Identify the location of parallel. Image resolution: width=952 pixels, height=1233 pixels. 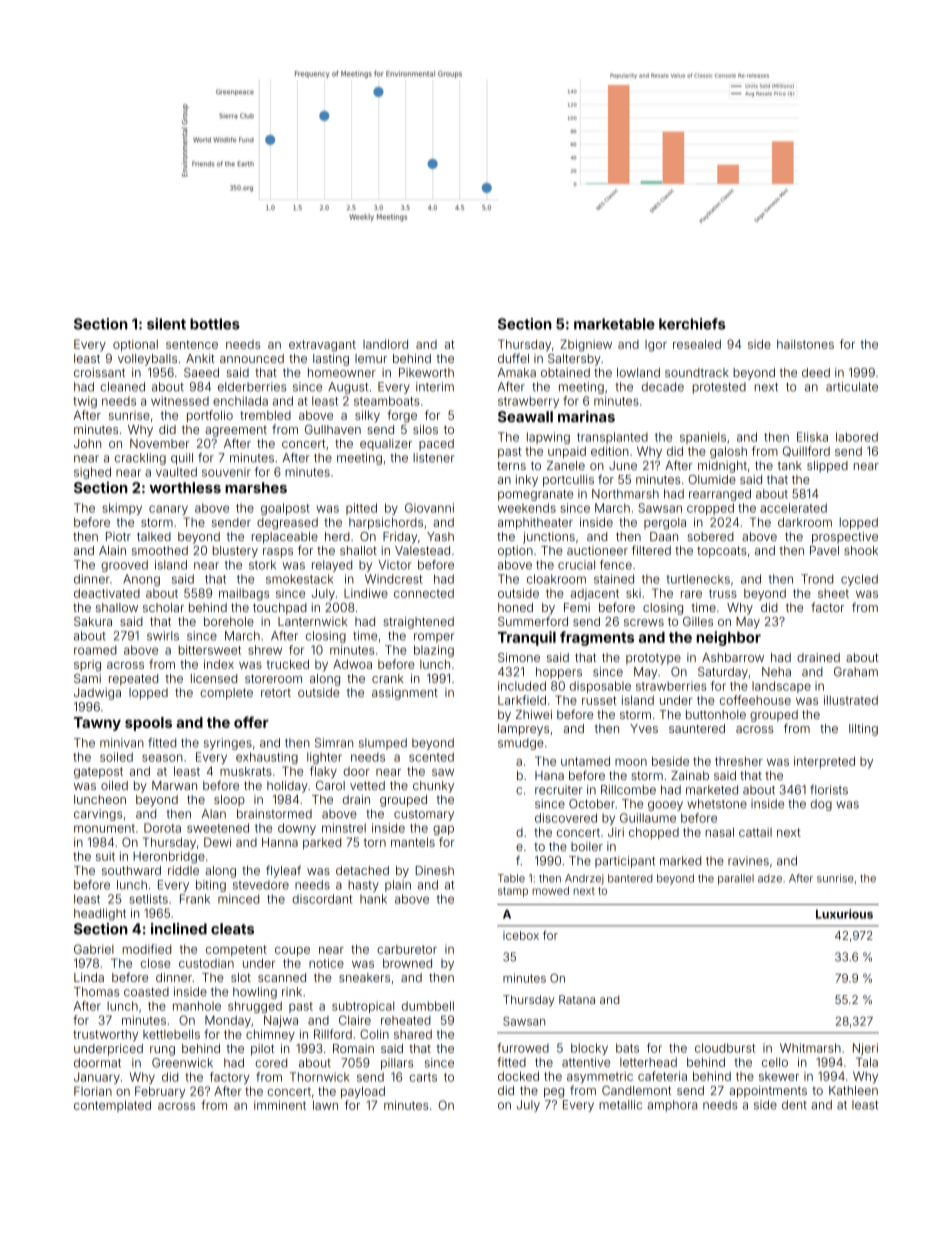
(736, 879).
